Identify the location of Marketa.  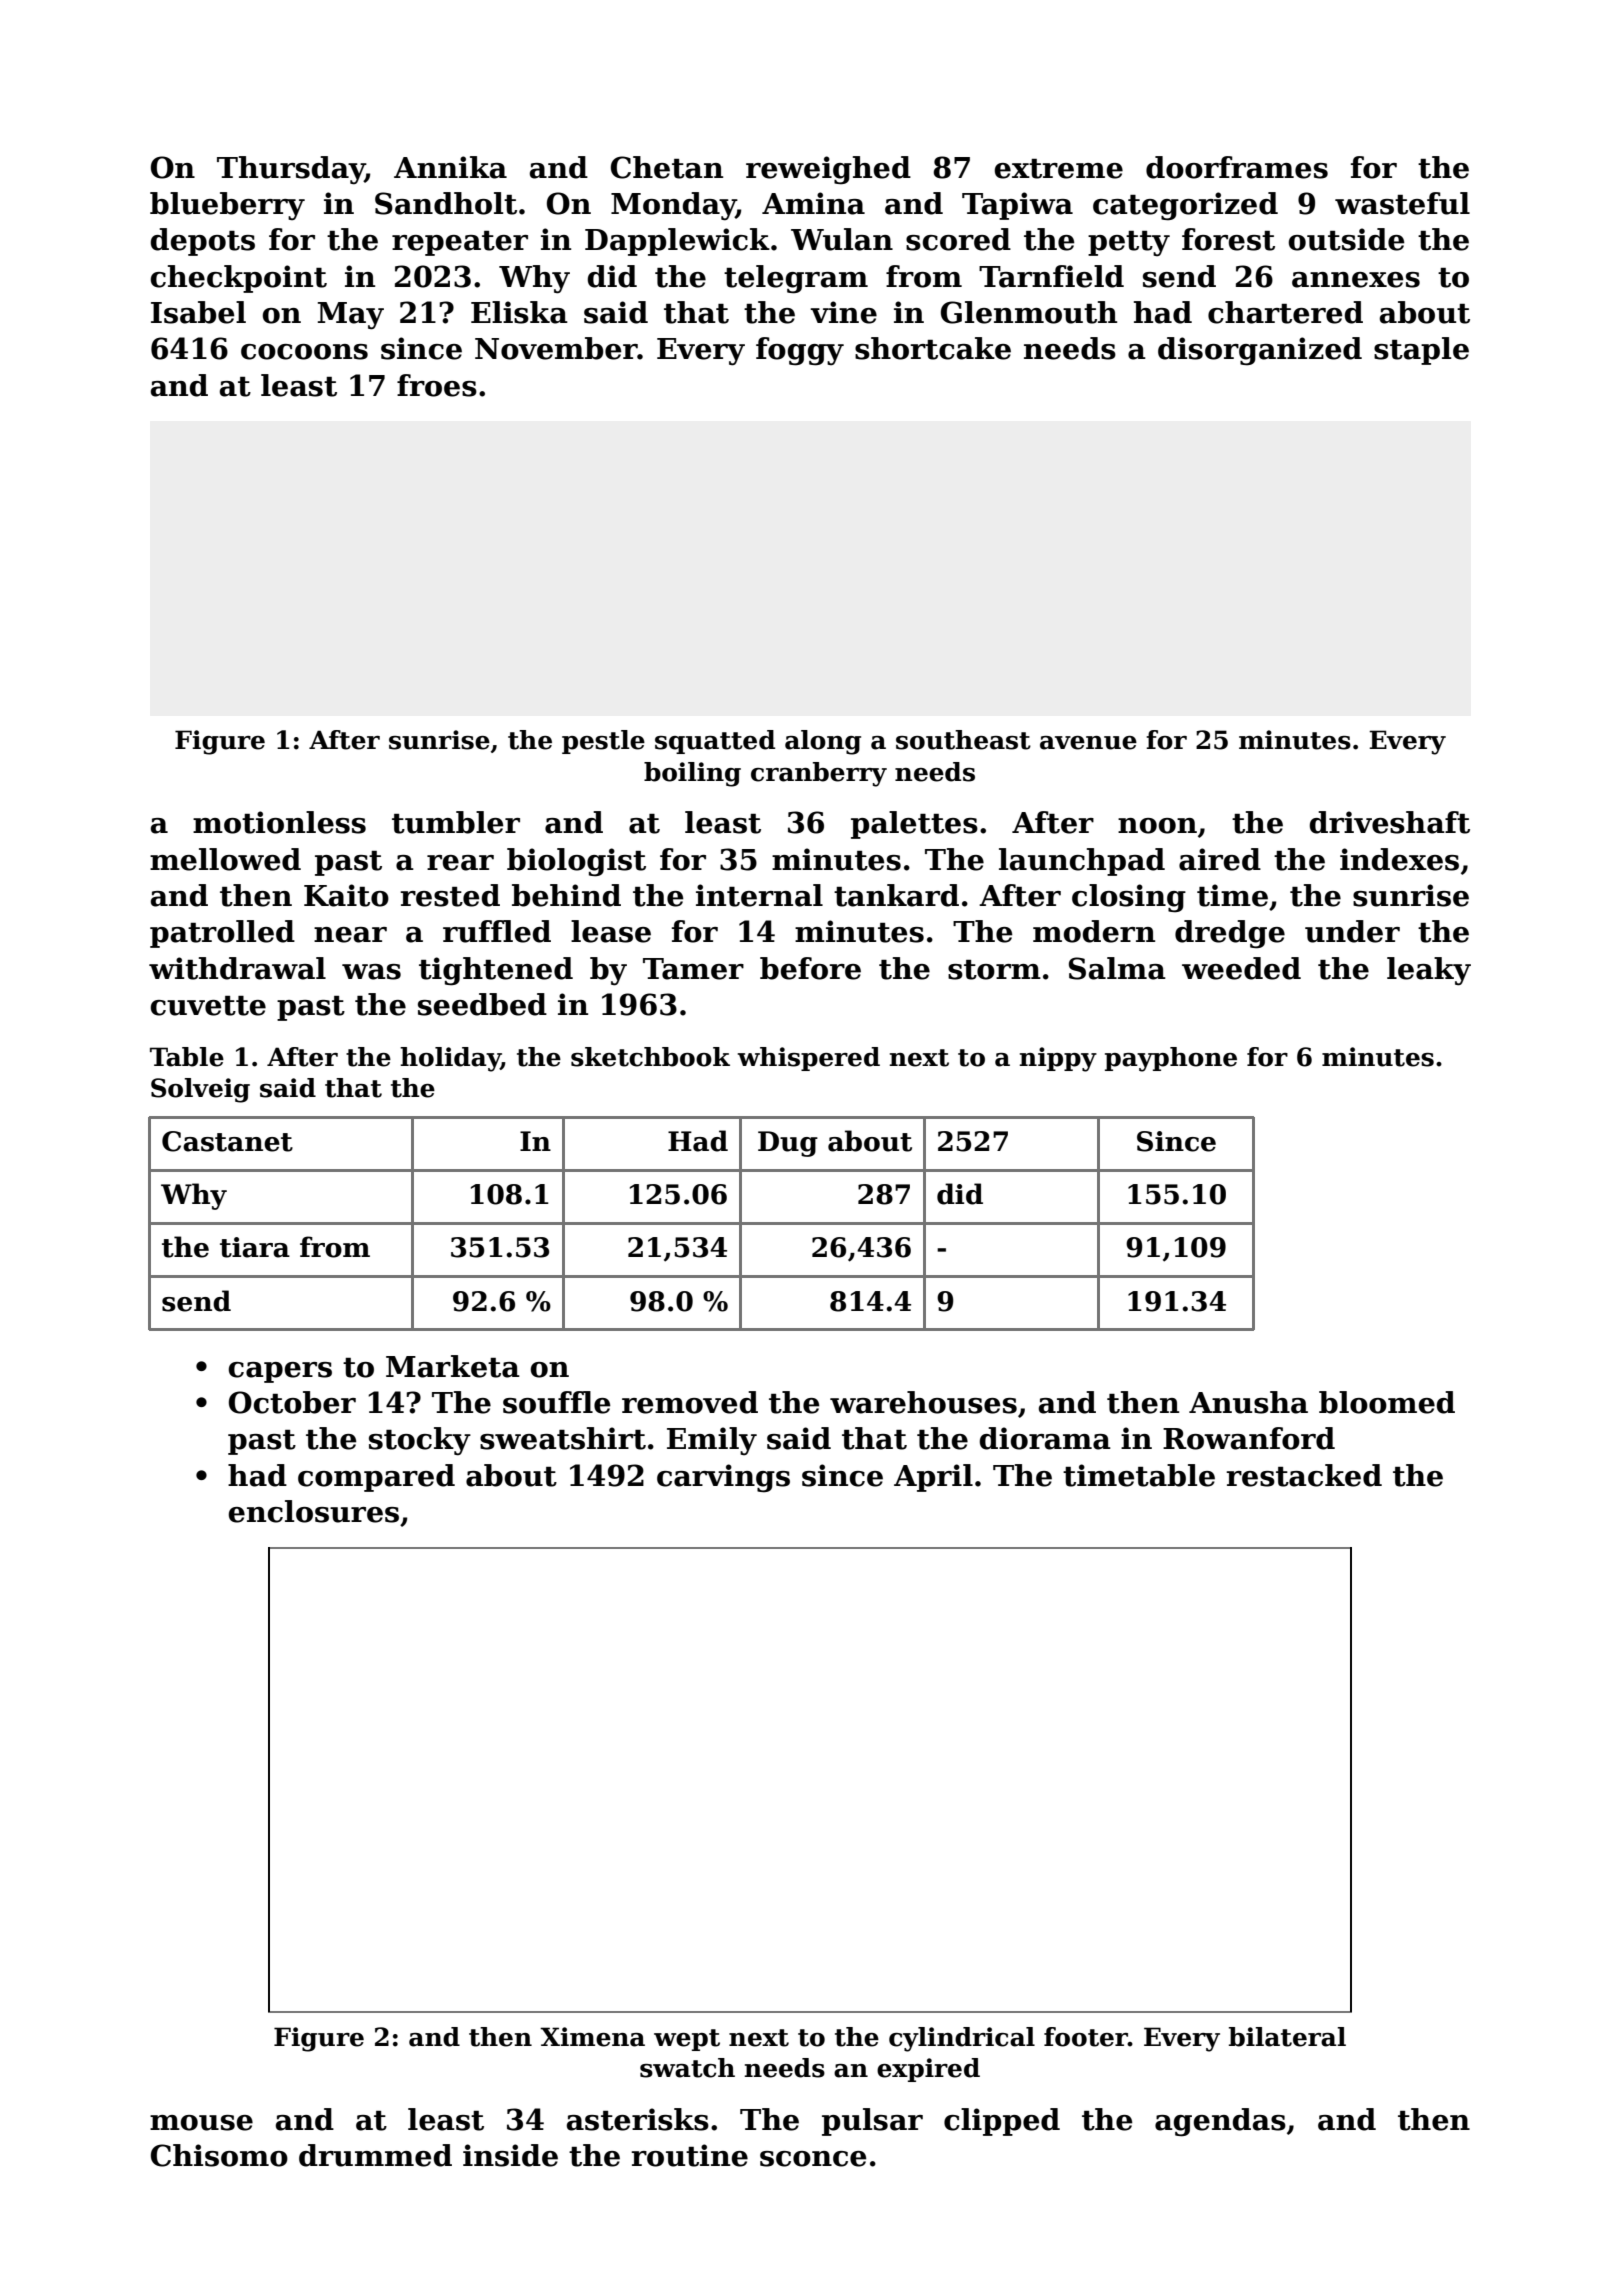
(453, 1366).
